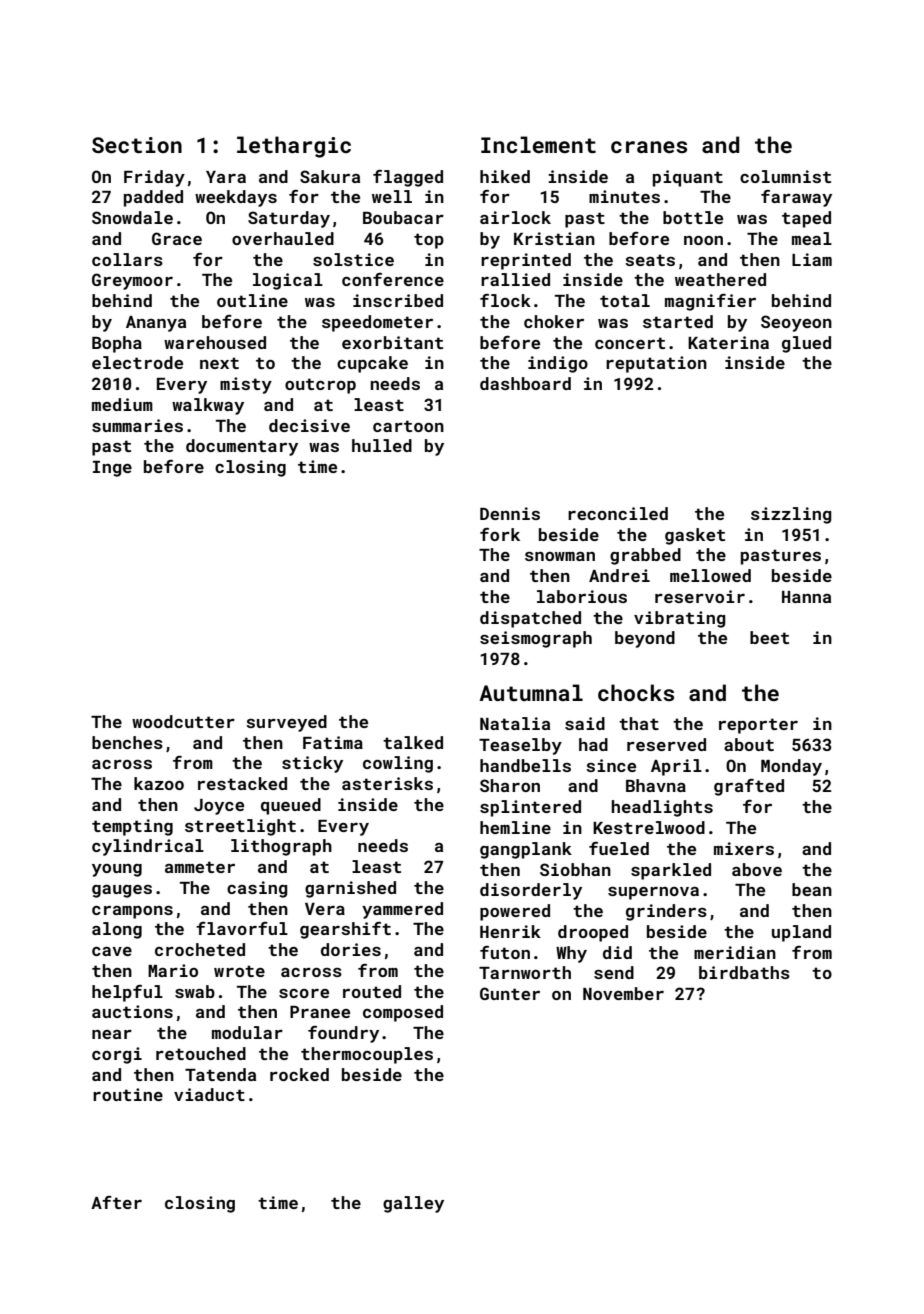  What do you see at coordinates (505, 176) in the screenshot?
I see `hiked` at bounding box center [505, 176].
